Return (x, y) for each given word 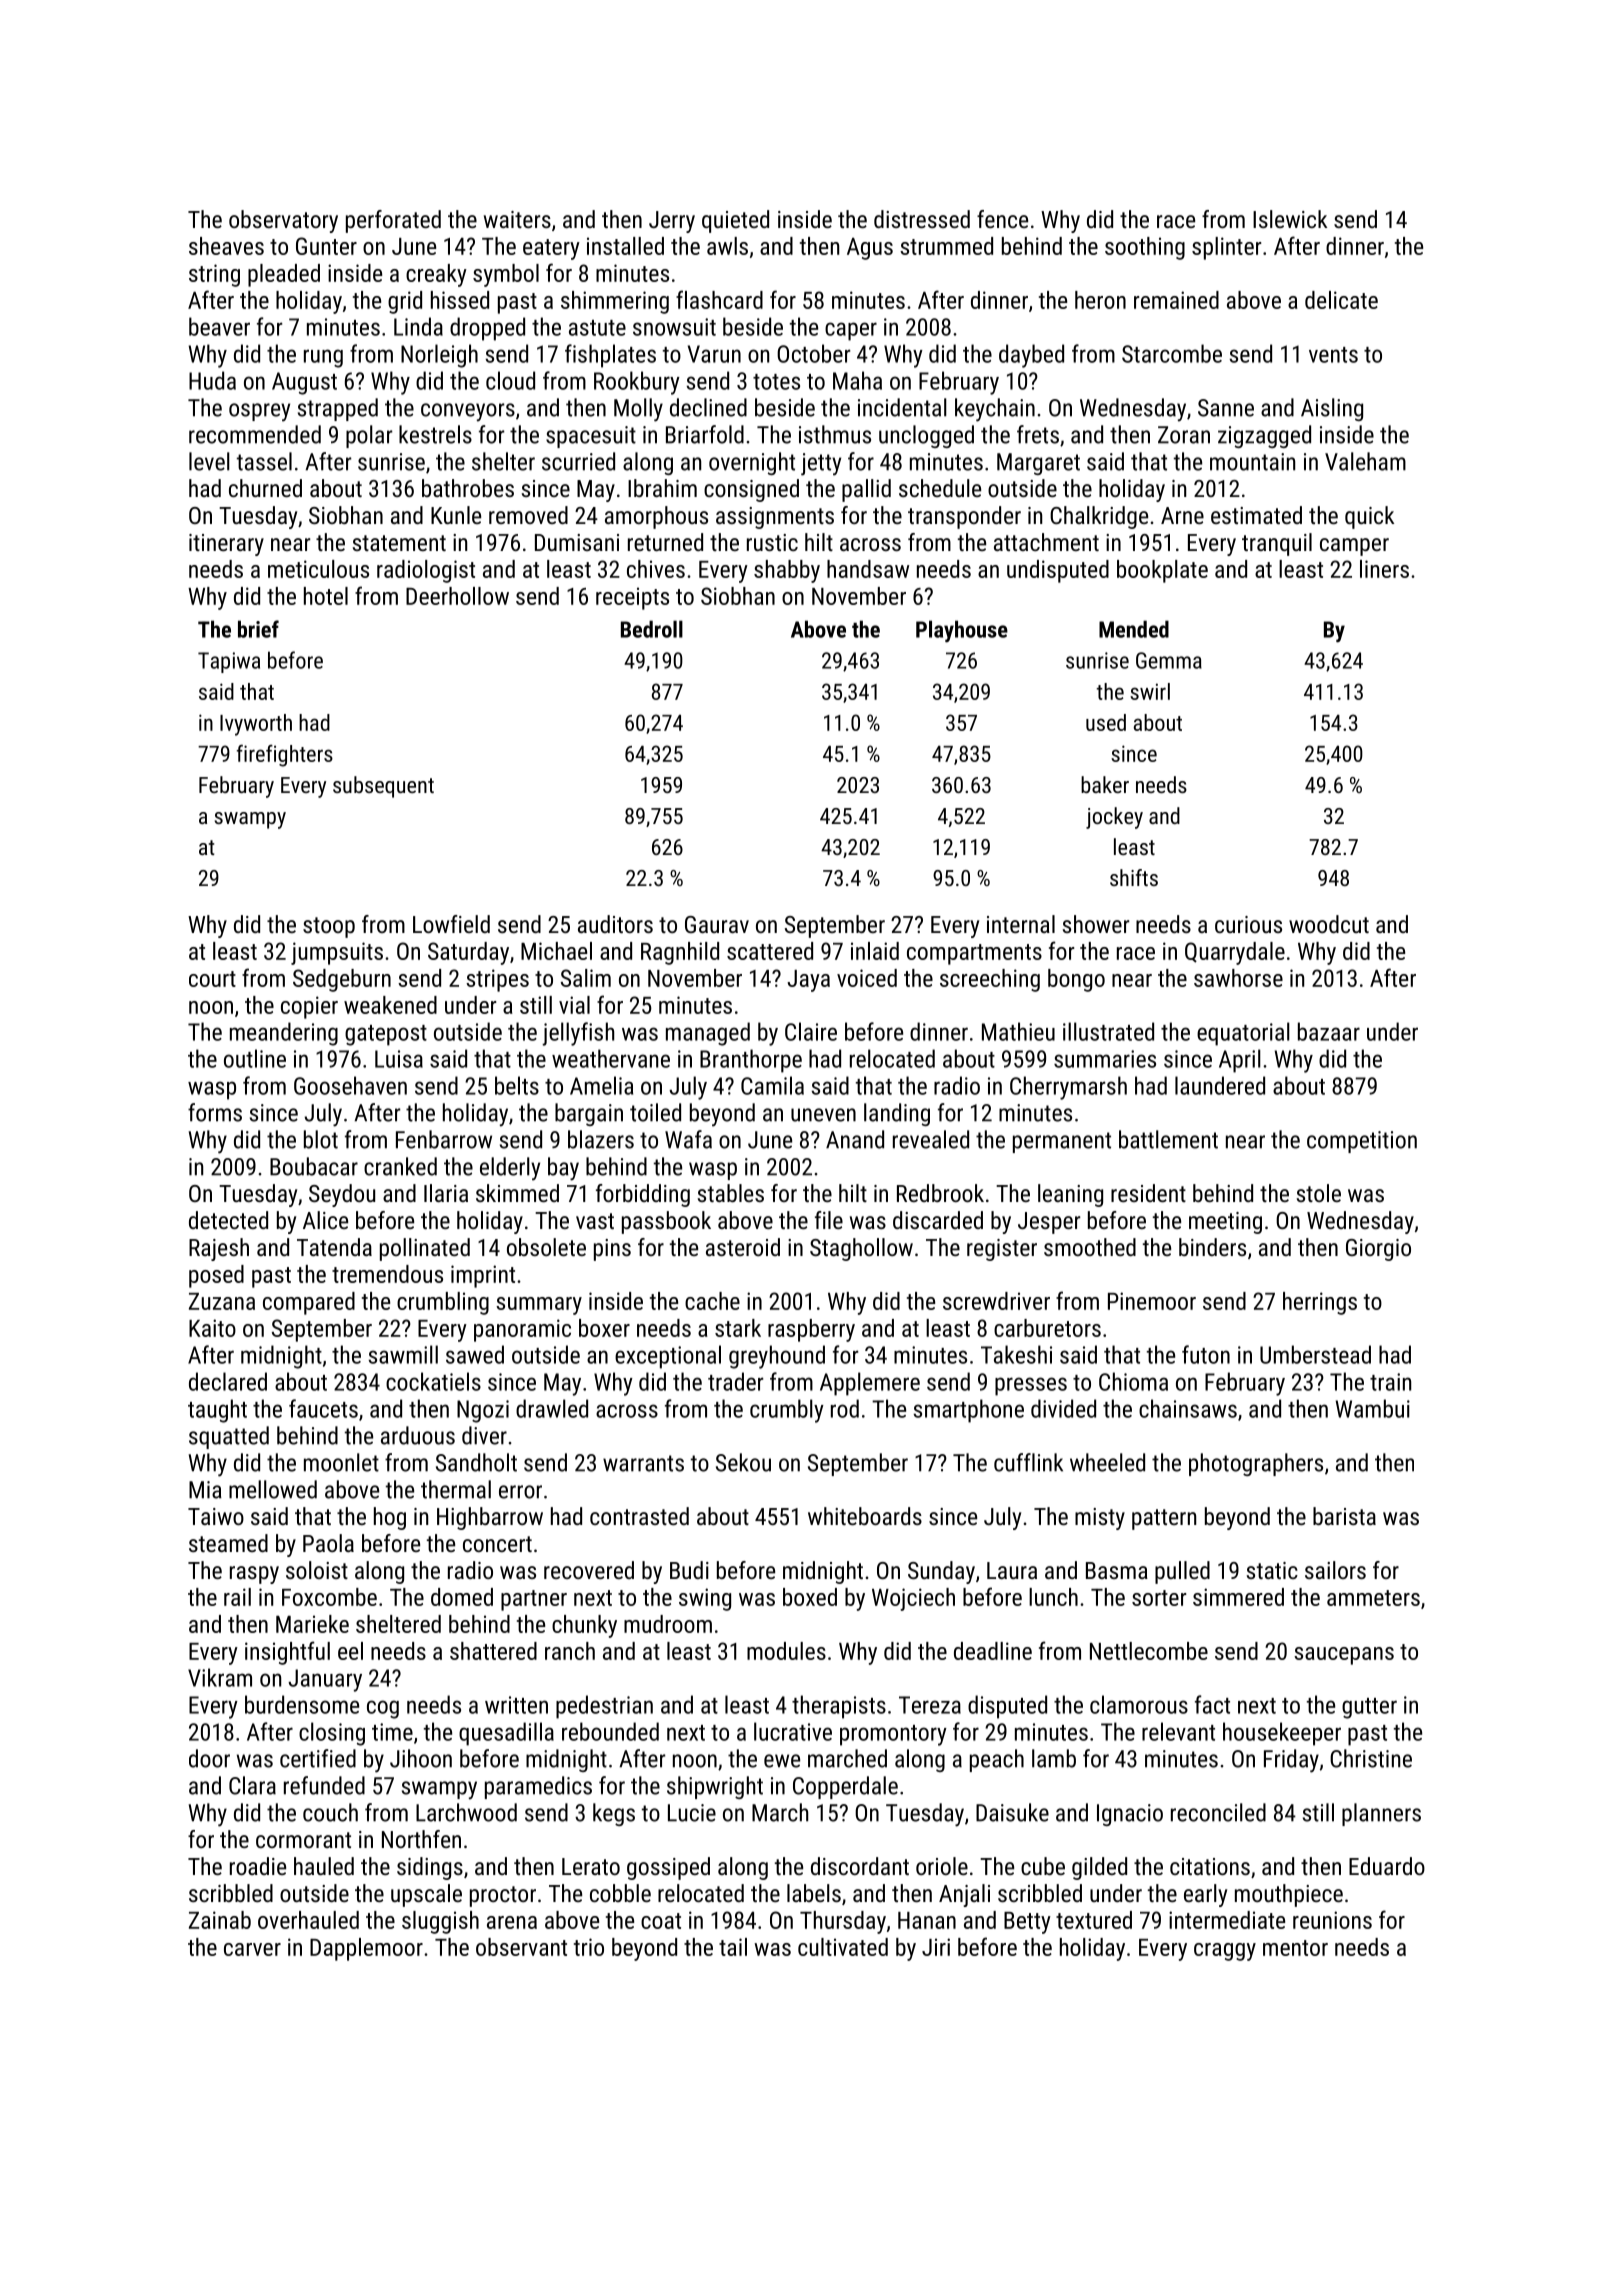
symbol (506, 275)
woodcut (1329, 924)
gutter (1369, 1708)
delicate (1341, 300)
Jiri (936, 1947)
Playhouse (962, 631)
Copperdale (845, 1787)
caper (851, 331)
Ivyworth (256, 725)
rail (237, 1597)
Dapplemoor (366, 1949)
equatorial (1243, 1034)
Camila (772, 1085)
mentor (1295, 1948)
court (212, 979)
